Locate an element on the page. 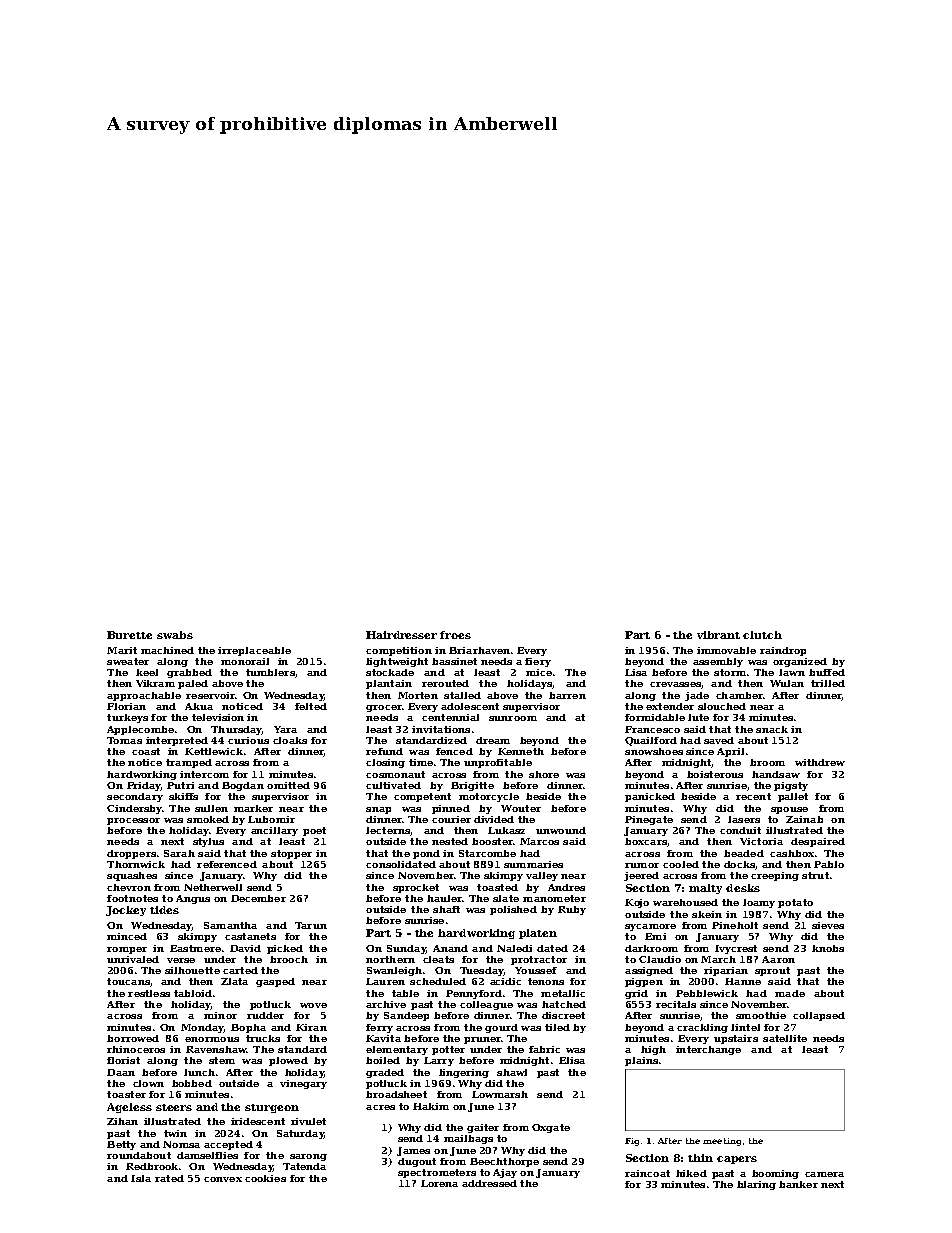 Image resolution: width=952 pixels, height=1233 pixels. froes is located at coordinates (455, 635).
